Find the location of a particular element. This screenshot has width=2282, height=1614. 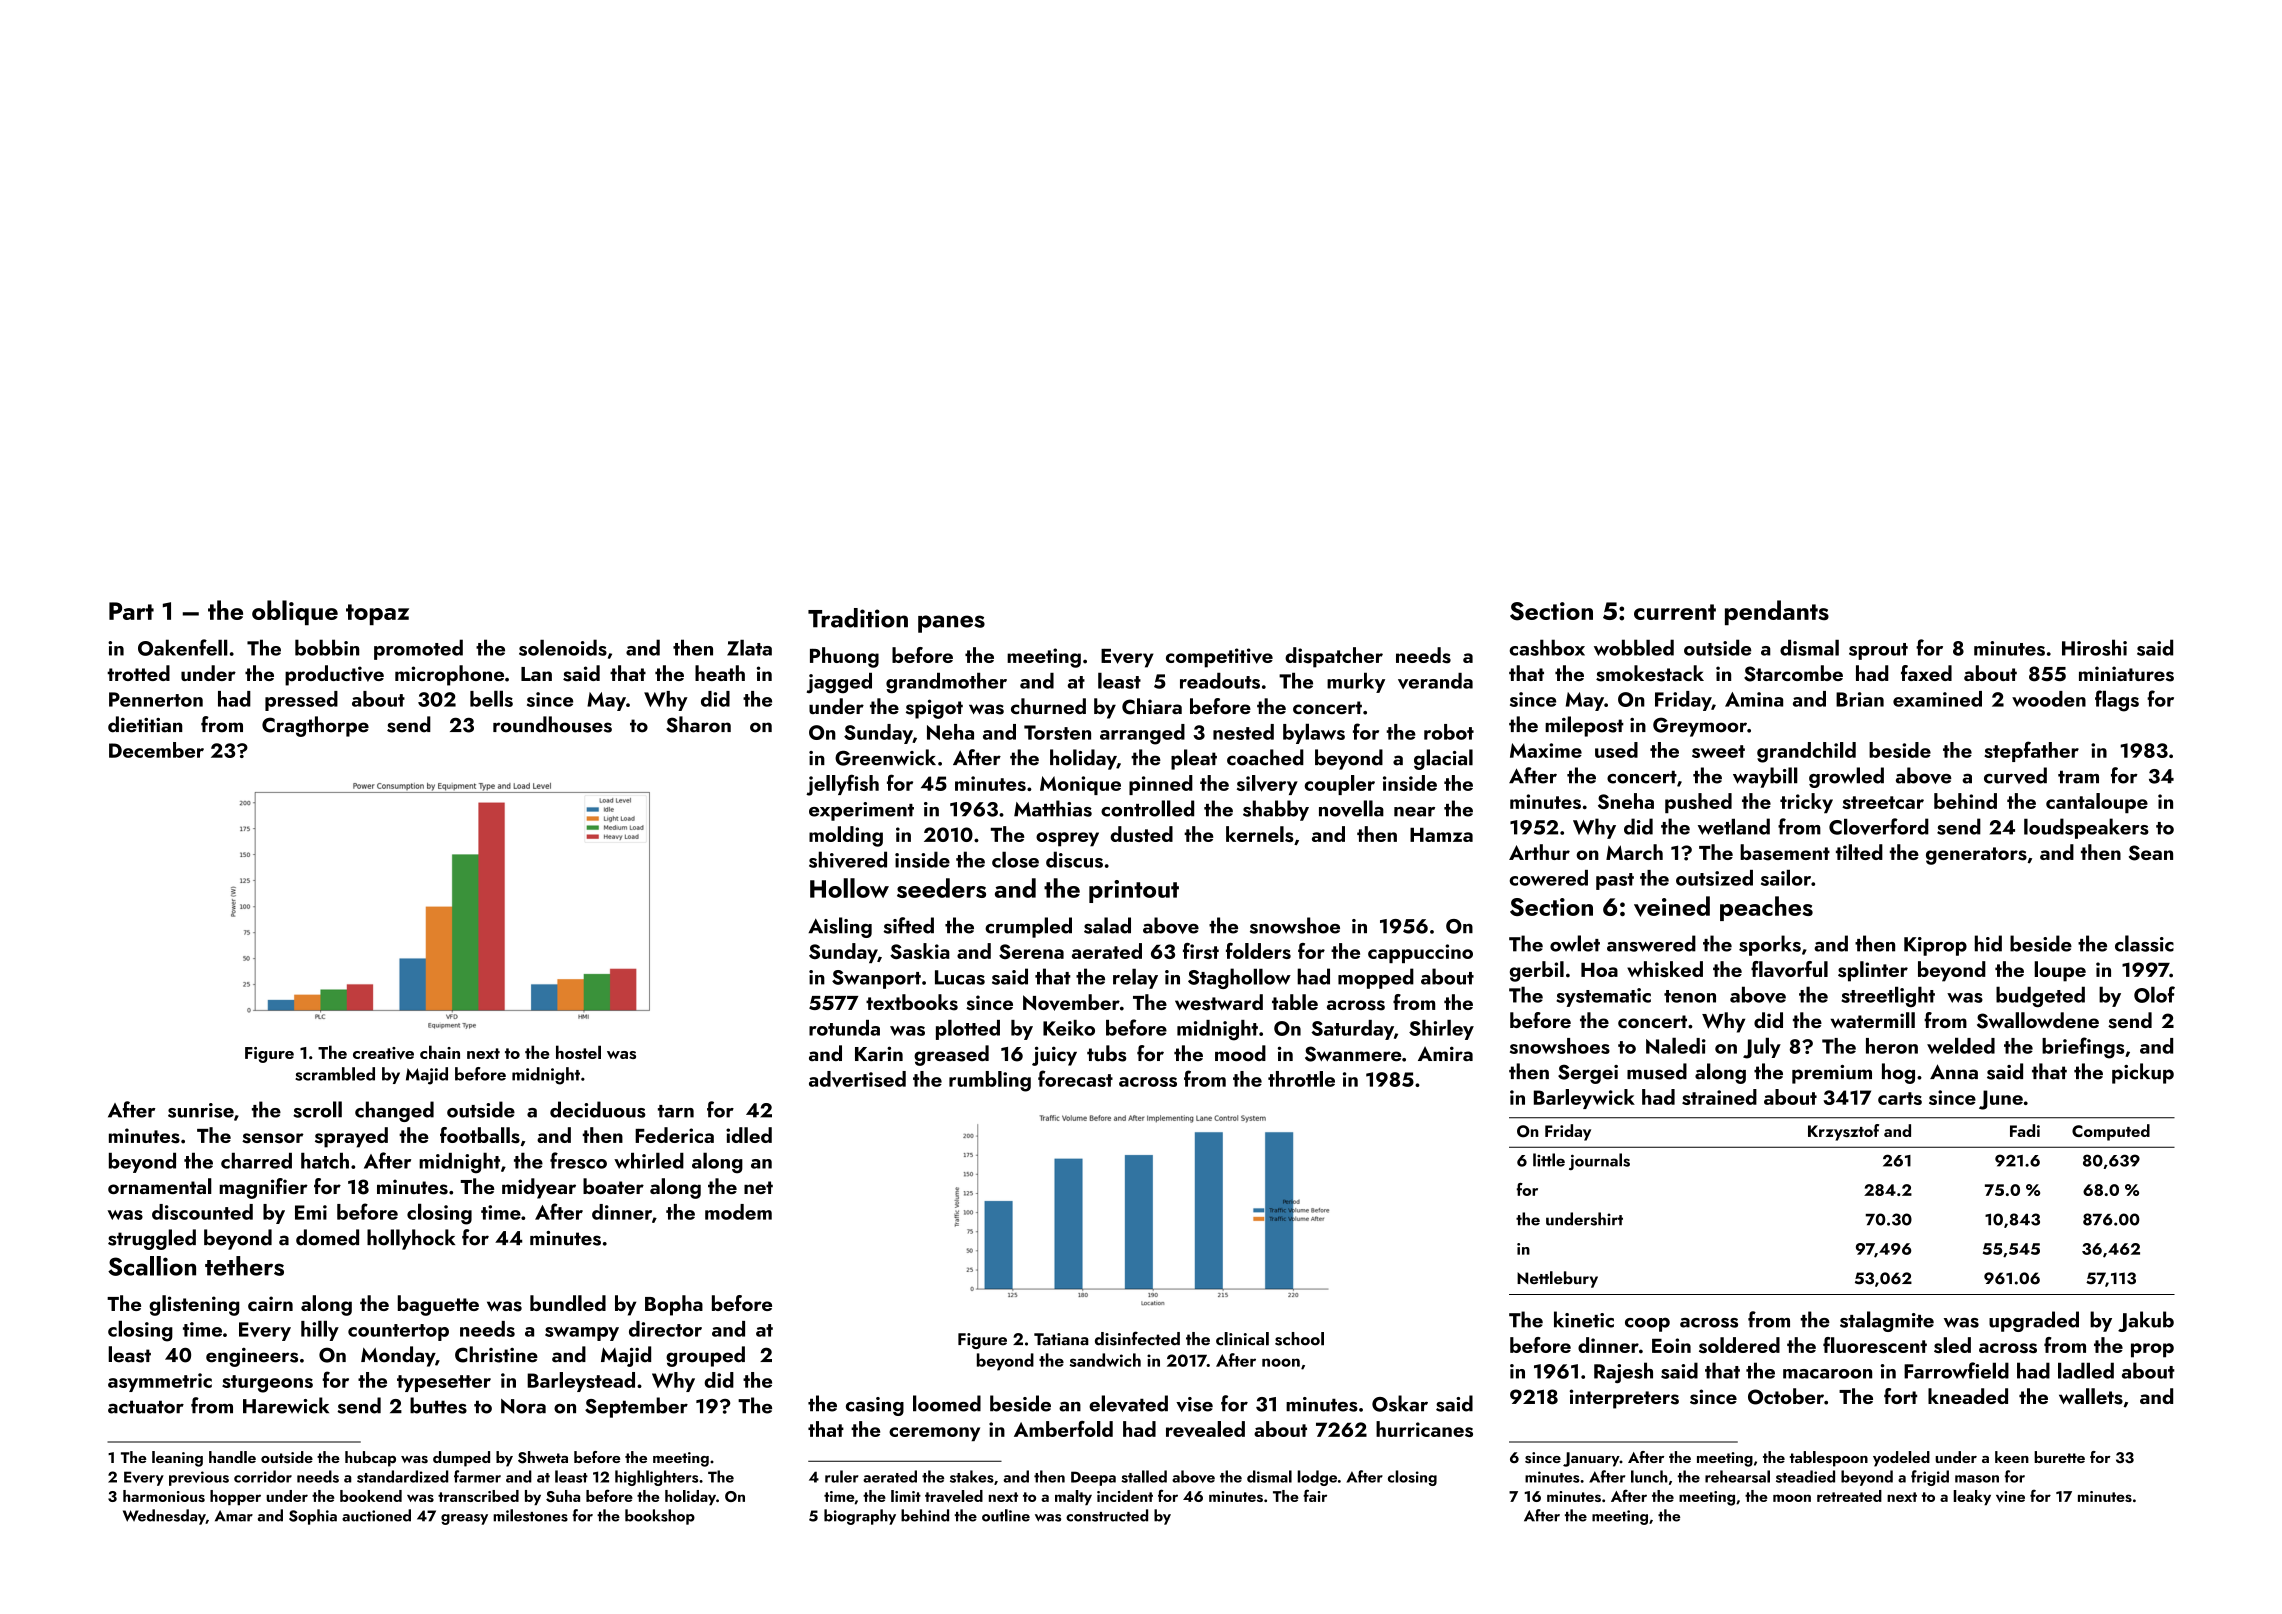

upgraded is located at coordinates (2034, 1321).
